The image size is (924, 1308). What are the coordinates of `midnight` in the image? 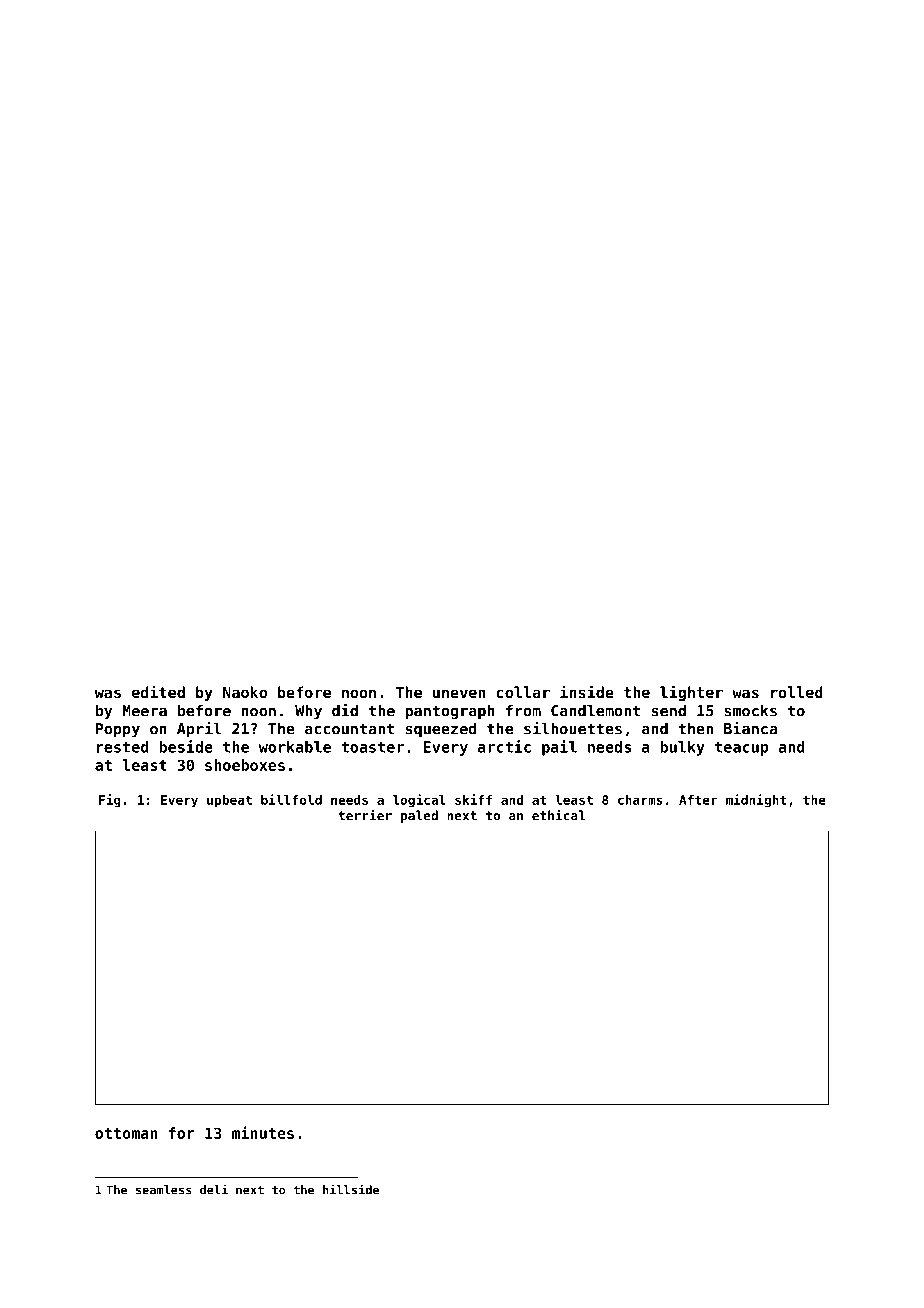 It's located at (756, 801).
